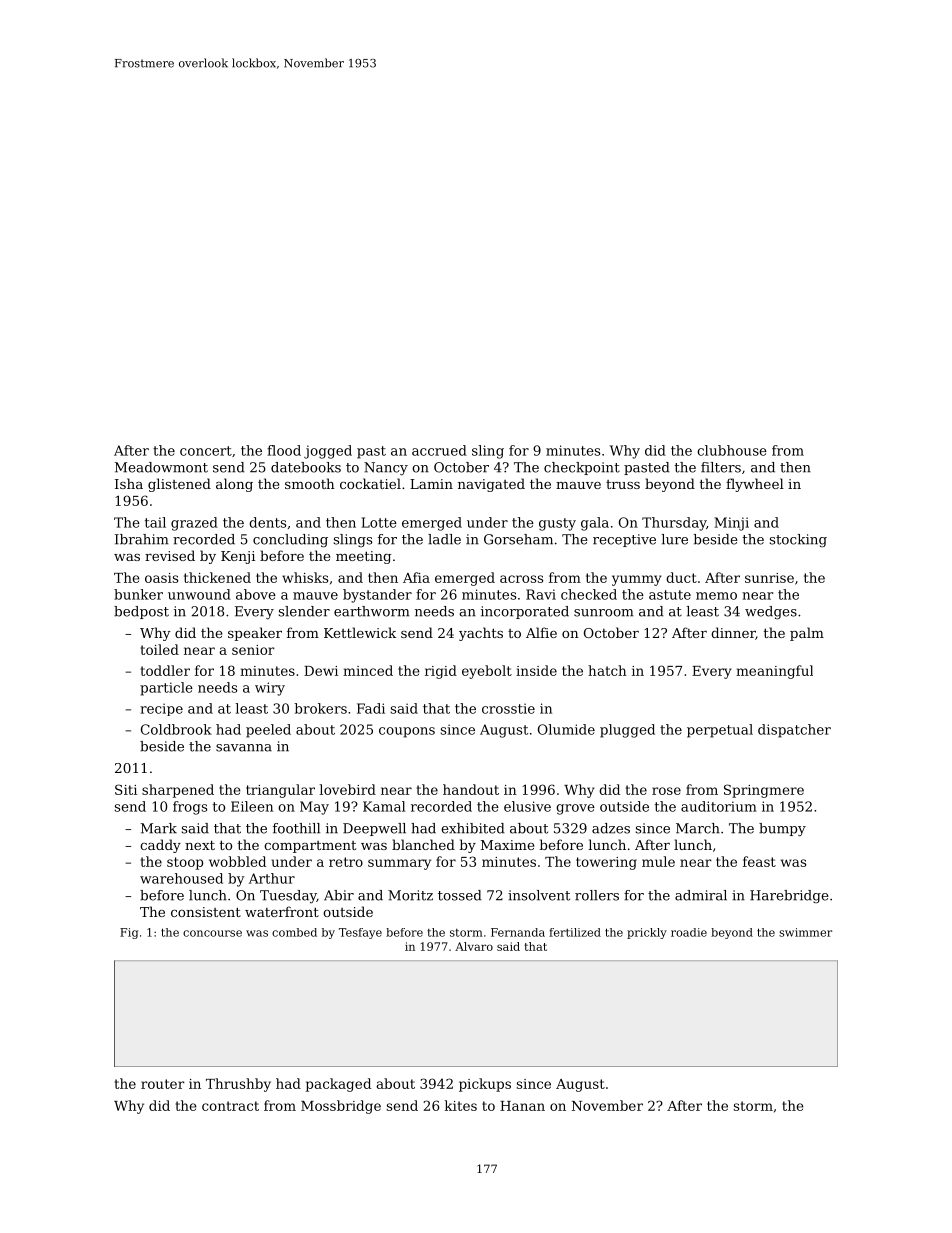 This document has height=1233, width=952. Describe the element at coordinates (439, 450) in the document. I see `accrued` at that location.
